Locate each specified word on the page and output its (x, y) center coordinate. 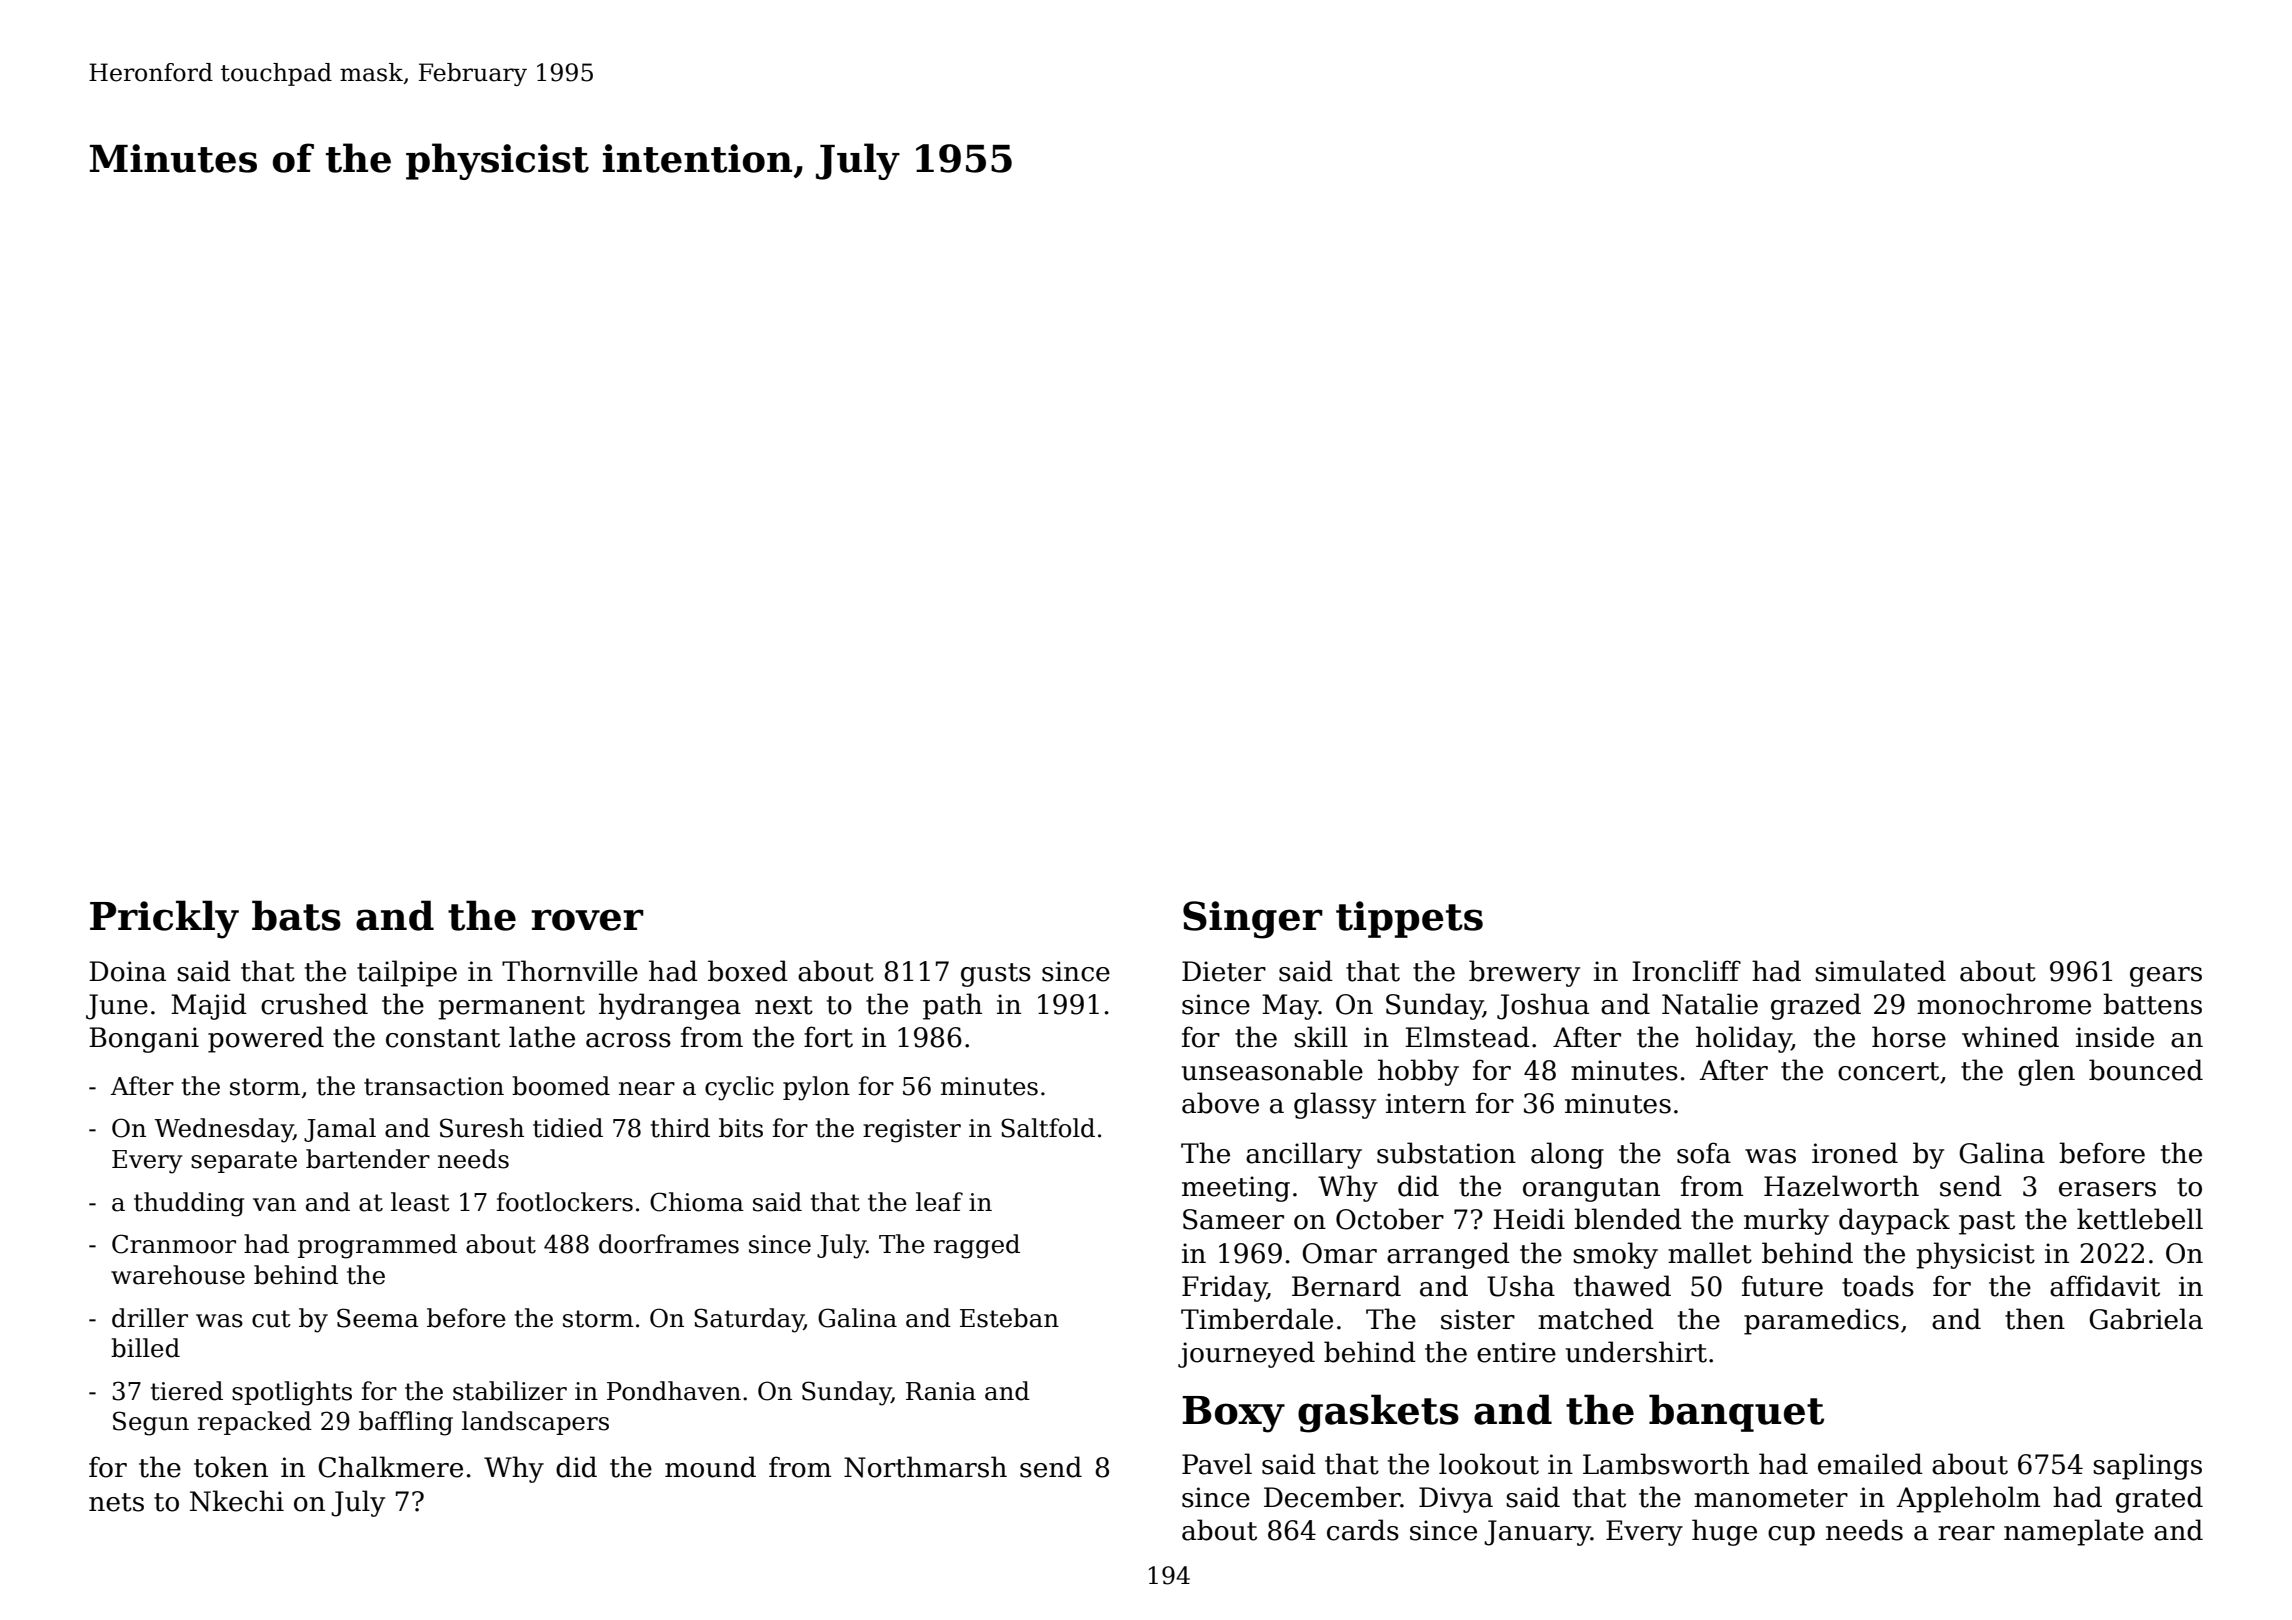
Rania (941, 1391)
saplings (2147, 1466)
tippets (1409, 919)
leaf (939, 1202)
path (952, 1006)
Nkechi (237, 1501)
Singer (1253, 920)
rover (587, 920)
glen (2046, 1072)
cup (1791, 1536)
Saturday (749, 1320)
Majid (209, 1006)
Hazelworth (1841, 1186)
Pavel (1217, 1464)
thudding (189, 1204)
